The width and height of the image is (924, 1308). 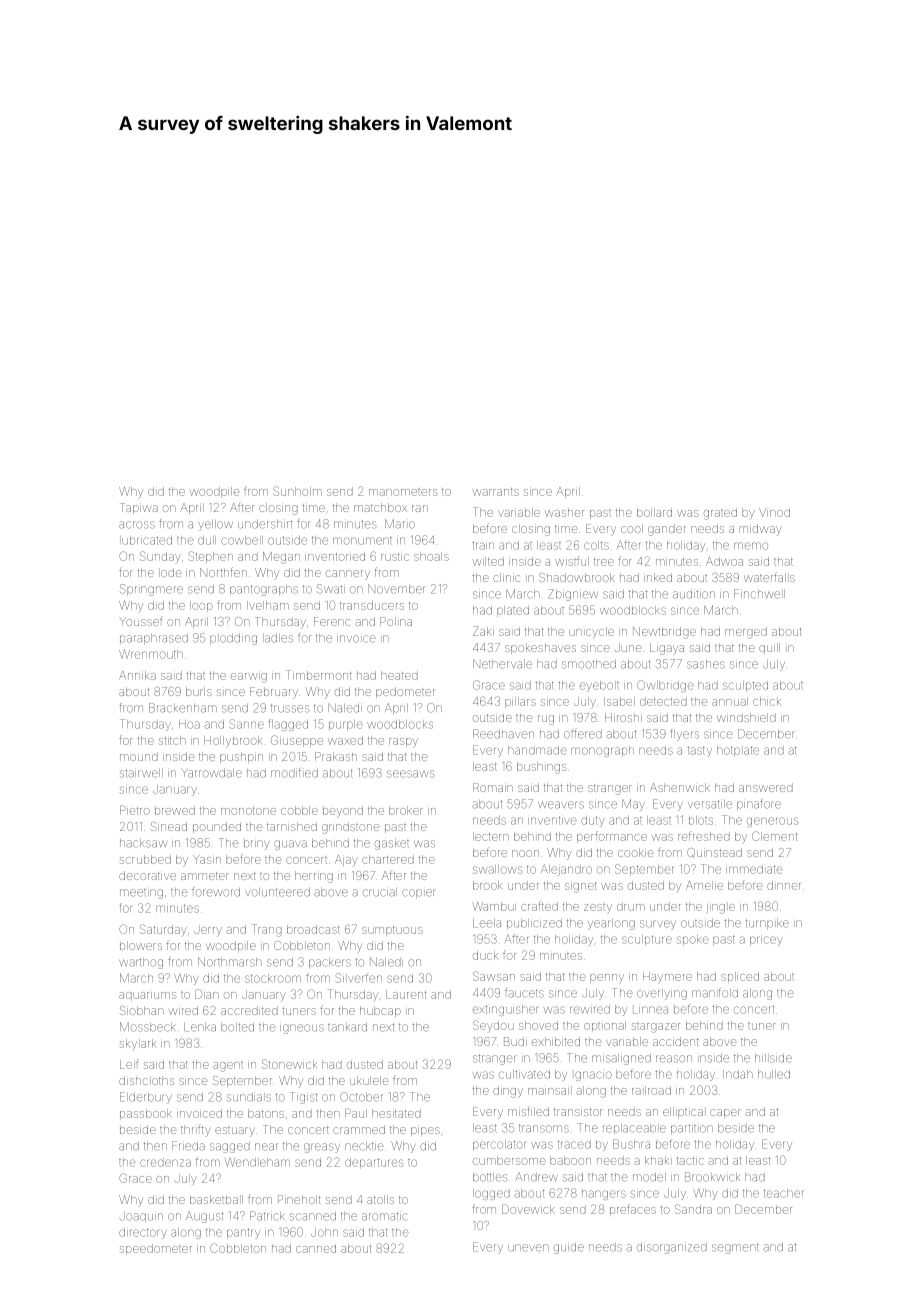 I want to click on John, so click(x=324, y=1232).
